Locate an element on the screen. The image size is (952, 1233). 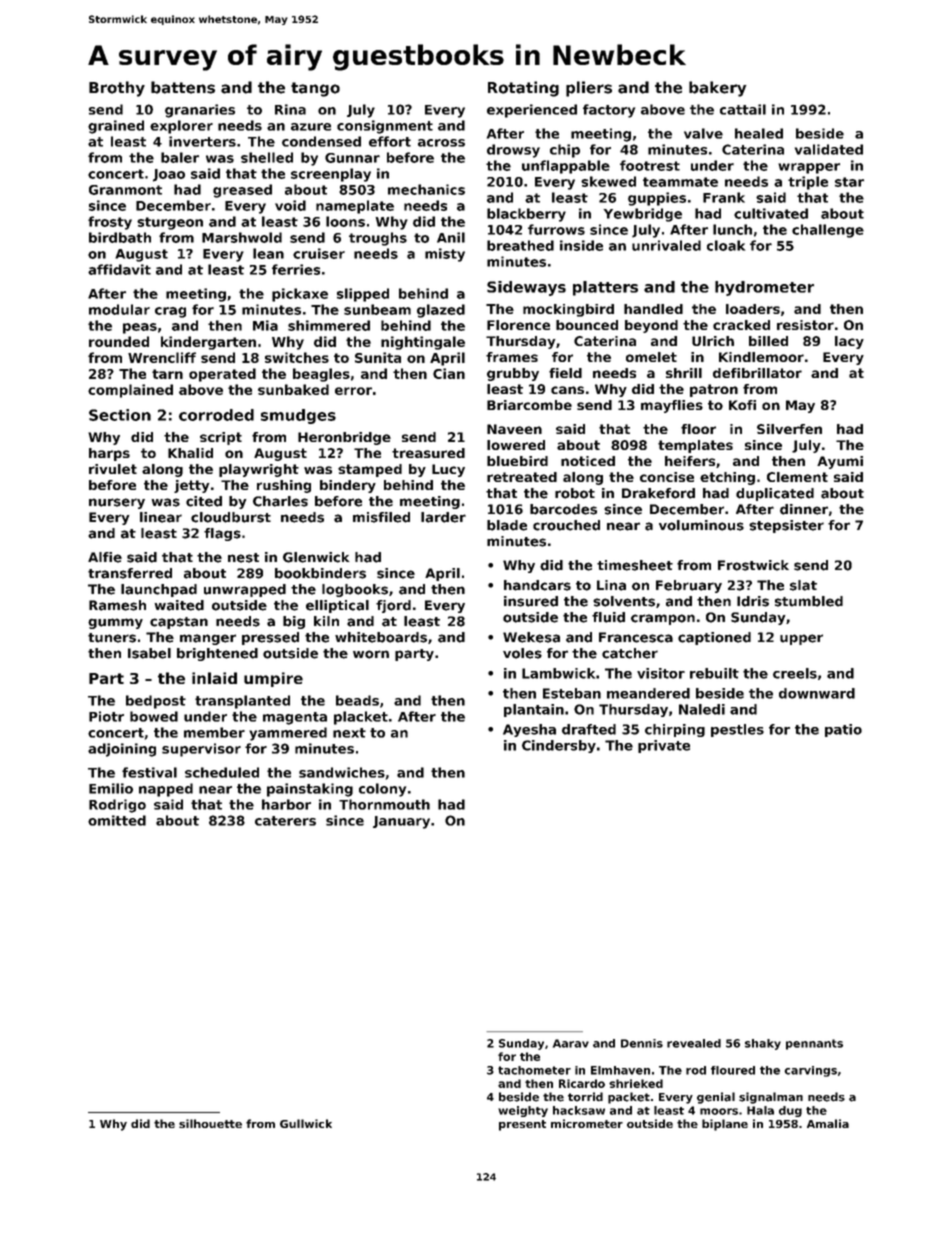
bakery is located at coordinates (718, 89).
